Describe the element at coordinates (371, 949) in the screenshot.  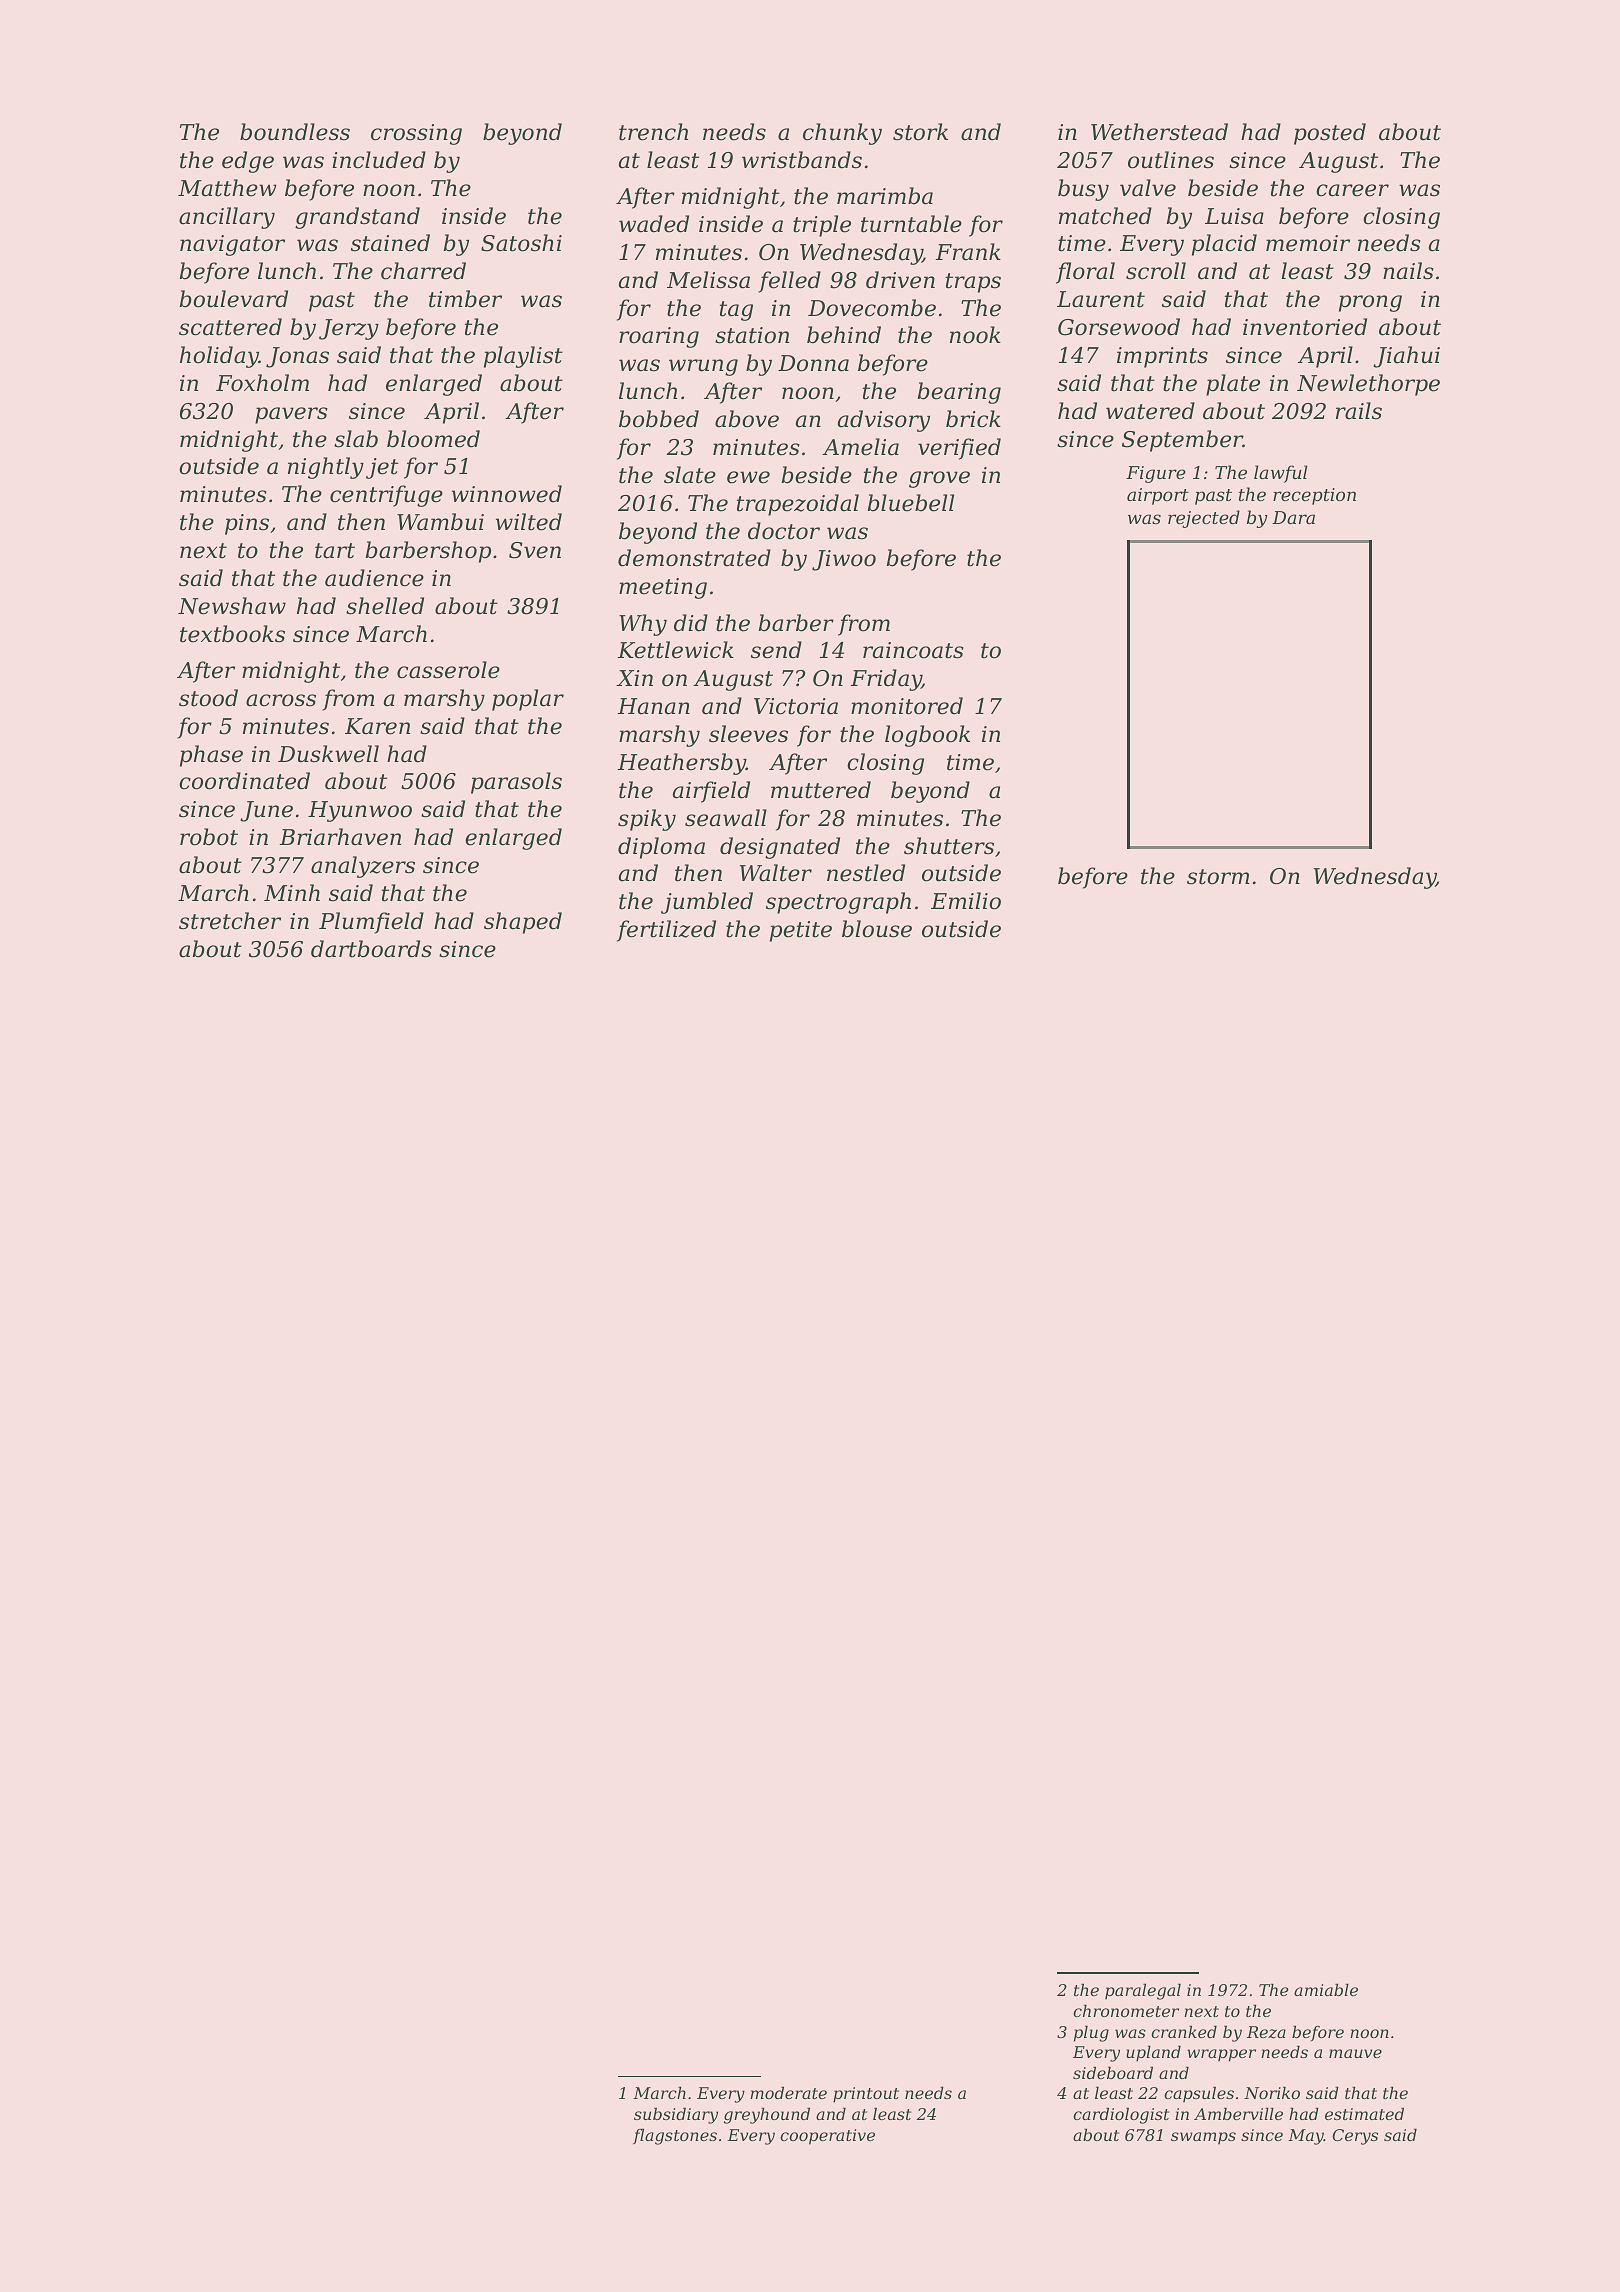
I see `dartboards` at that location.
